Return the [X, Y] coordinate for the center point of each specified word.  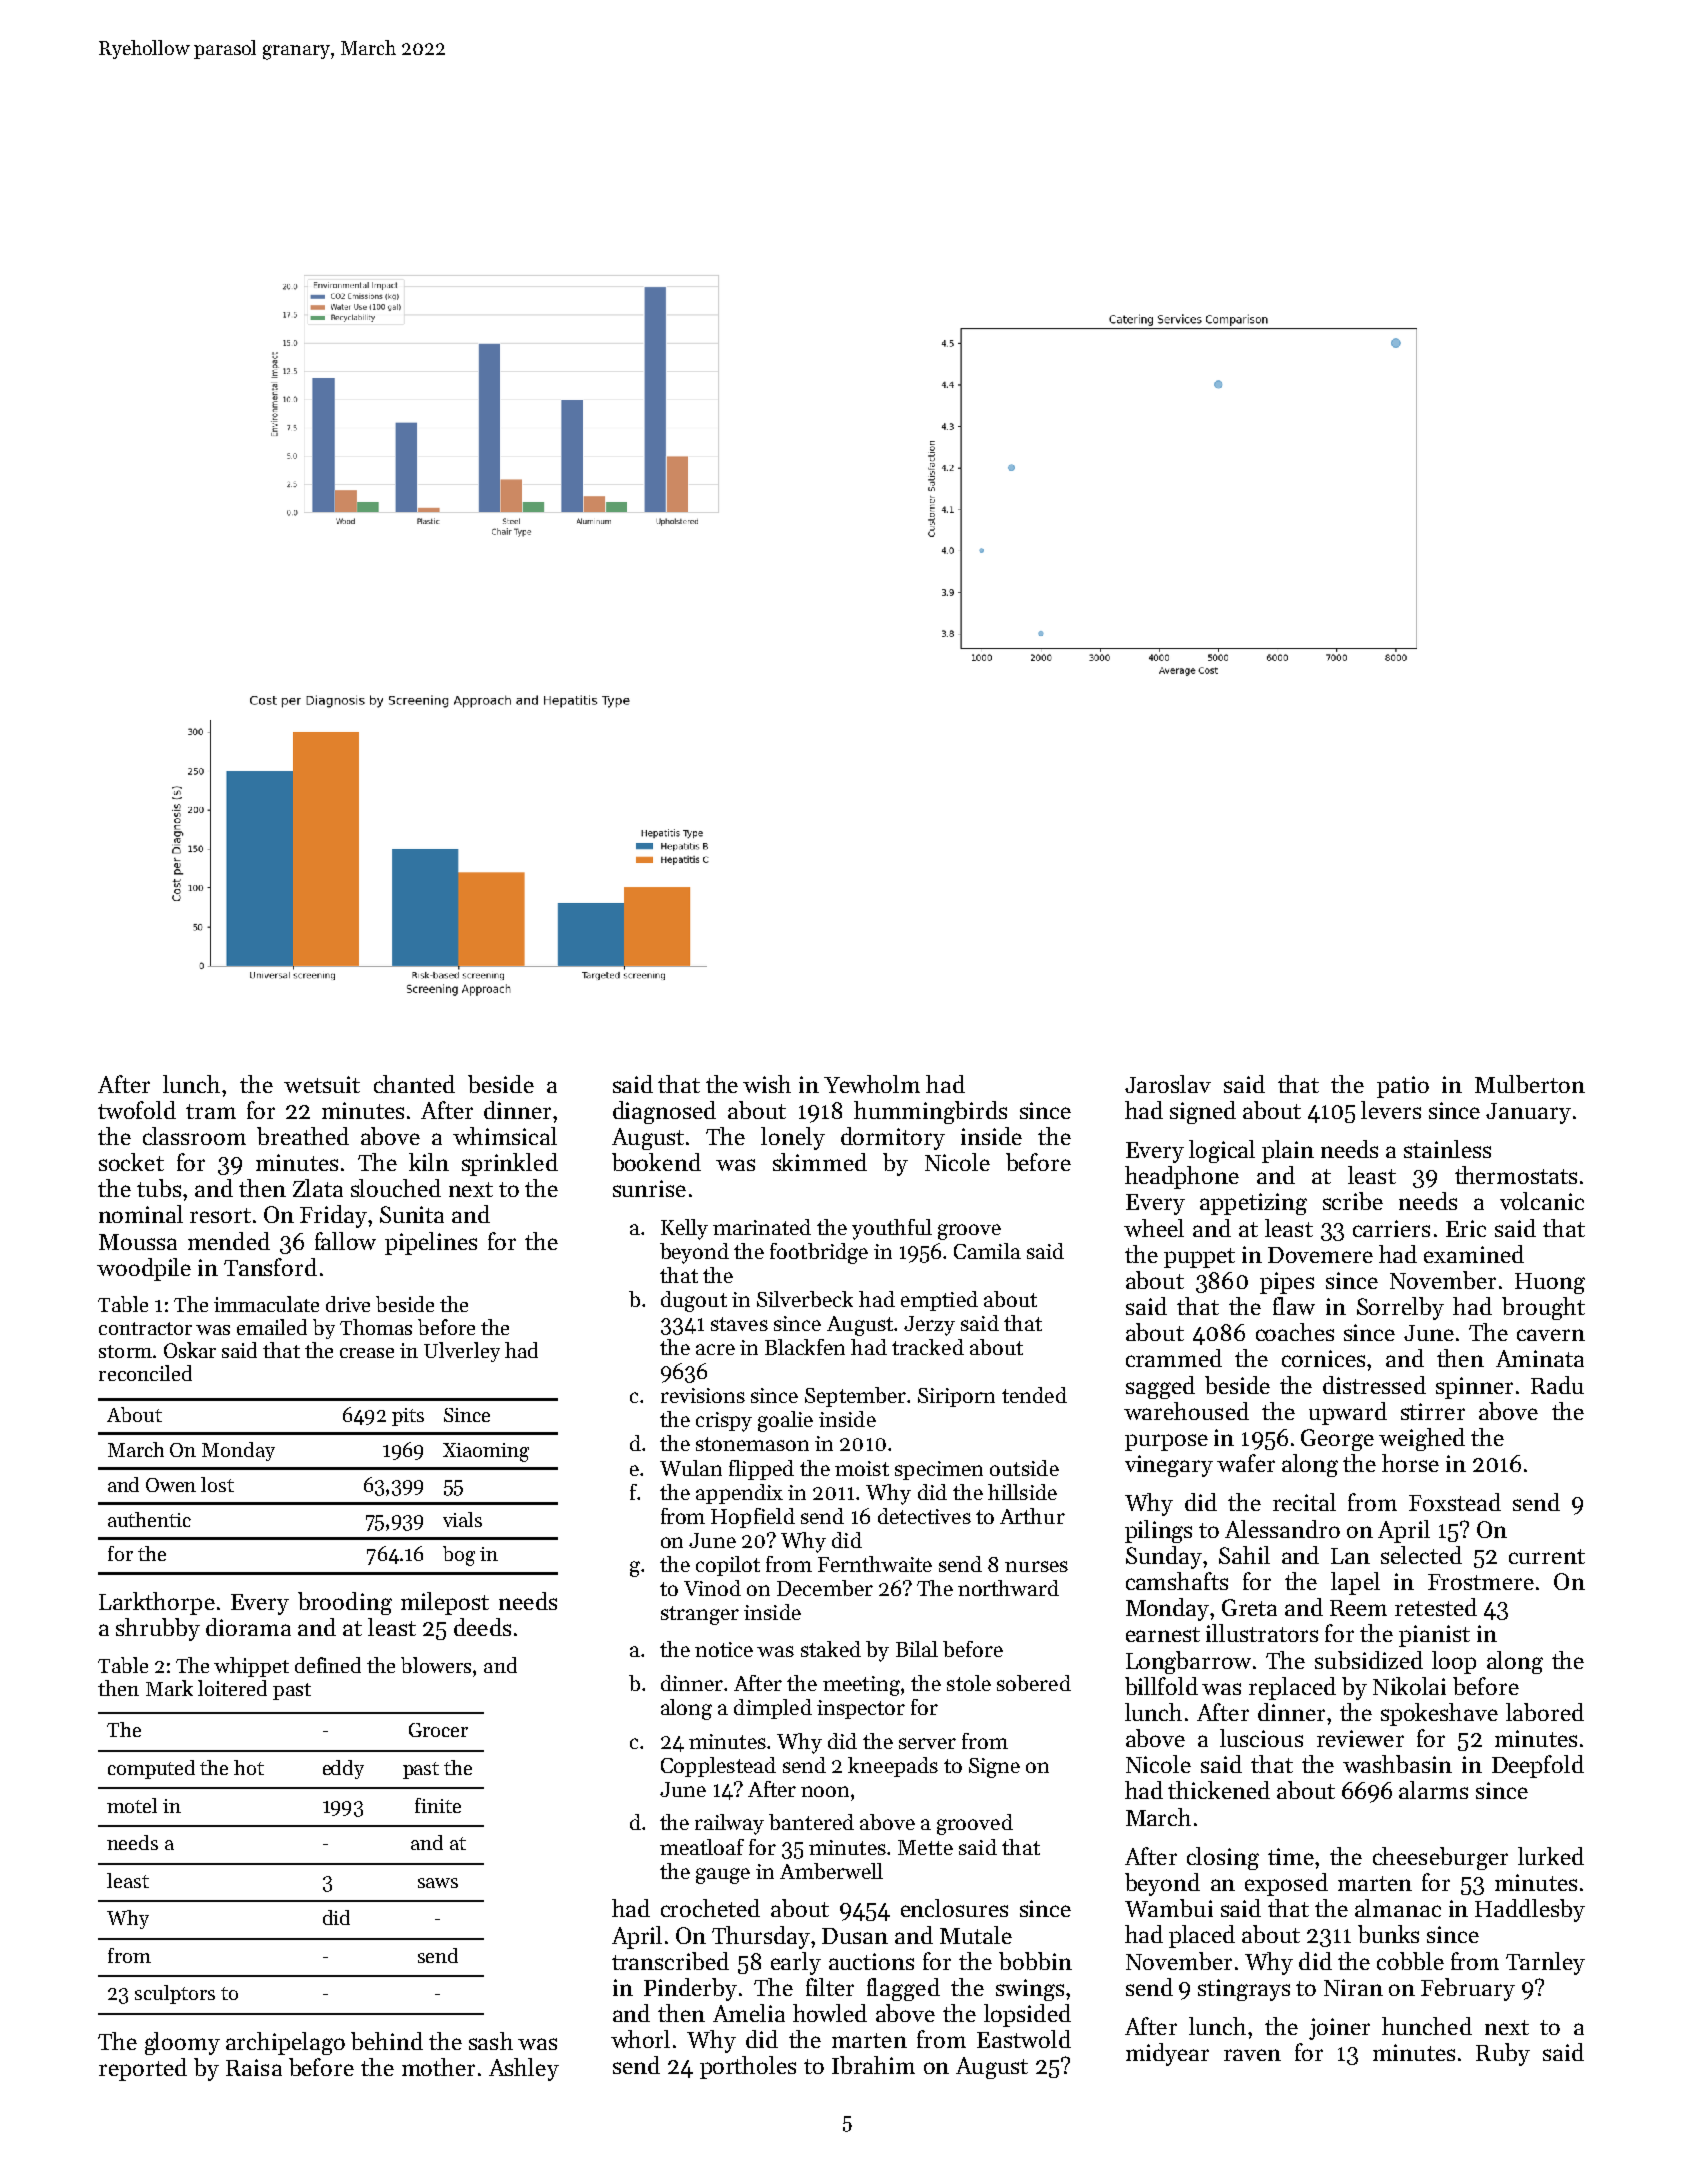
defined [328, 1665]
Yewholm [872, 1084]
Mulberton [1530, 1084]
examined [1474, 1254]
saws [438, 1883]
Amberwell [831, 1871]
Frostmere [1481, 1582]
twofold [137, 1110]
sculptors [175, 1994]
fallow [345, 1241]
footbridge [819, 1253]
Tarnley [1545, 1963]
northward [1008, 1588]
